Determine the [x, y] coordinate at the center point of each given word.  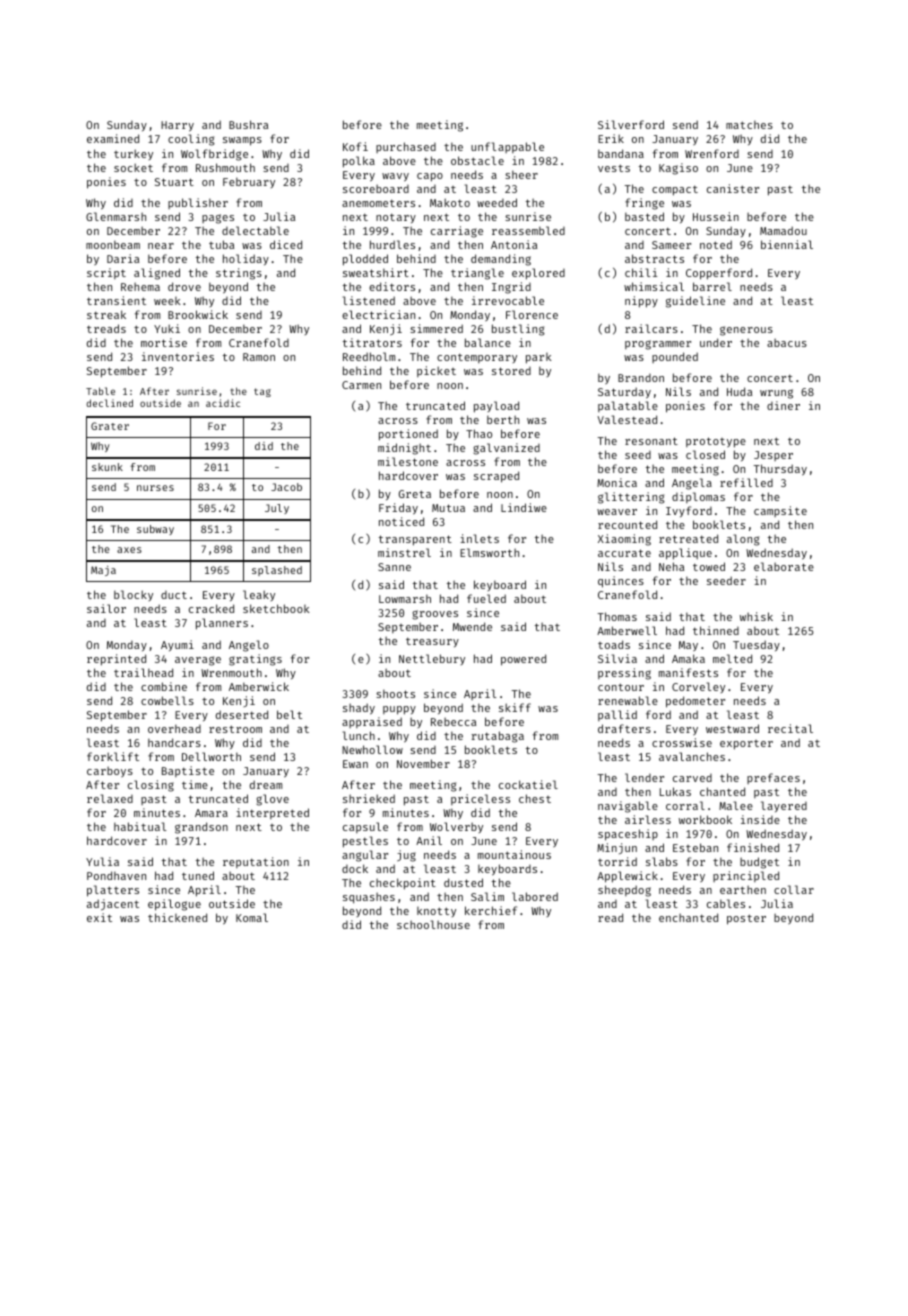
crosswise [682, 742]
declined [109, 403]
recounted [627, 524]
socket [133, 167]
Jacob [286, 487]
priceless [480, 799]
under [716, 342]
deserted [242, 714]
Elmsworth [489, 552]
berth [503, 419]
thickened [177, 917]
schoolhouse [433, 924]
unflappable [507, 147]
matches [749, 125]
